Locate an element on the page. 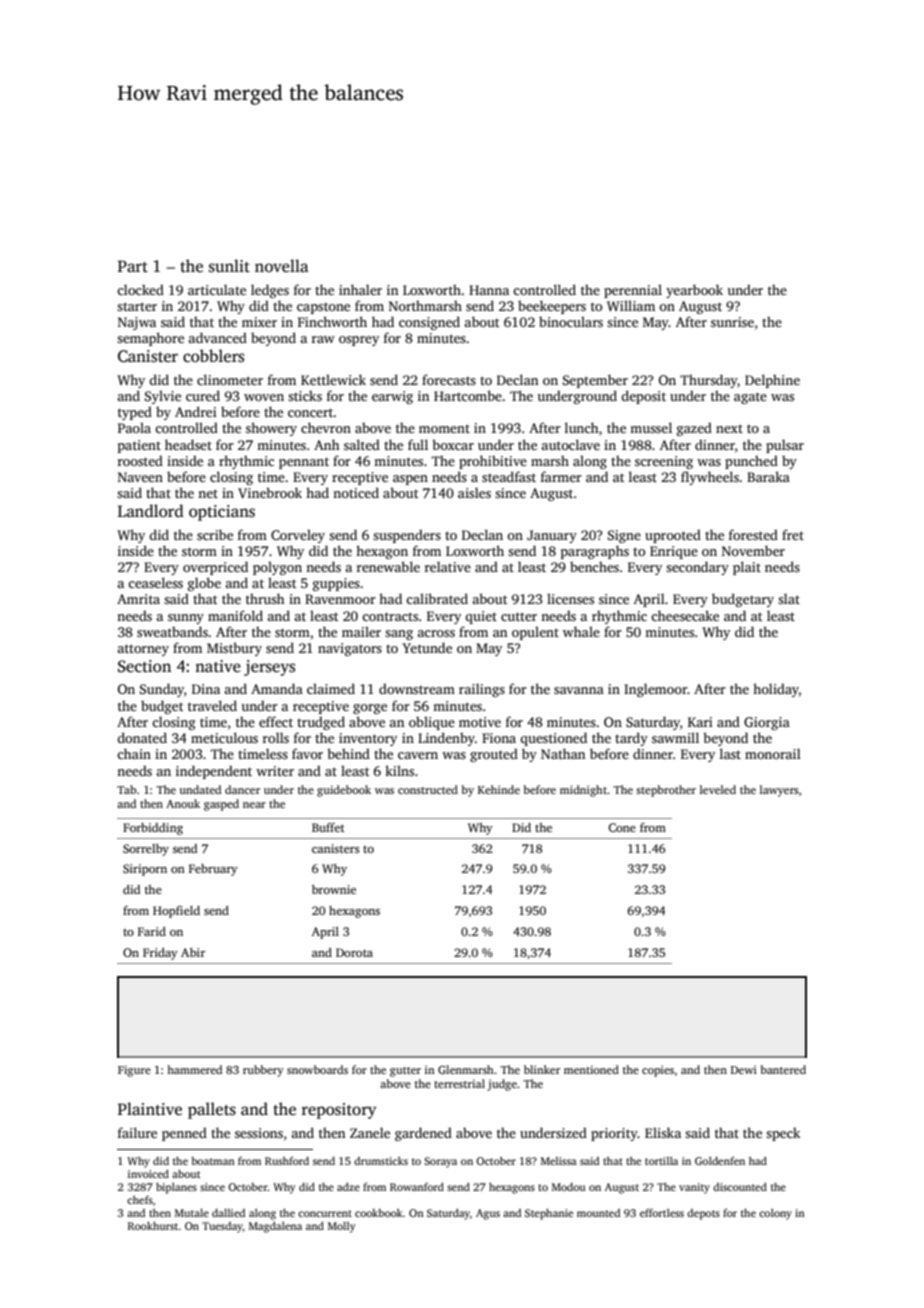 This page has height=1308, width=924. ceaseless is located at coordinates (155, 582).
